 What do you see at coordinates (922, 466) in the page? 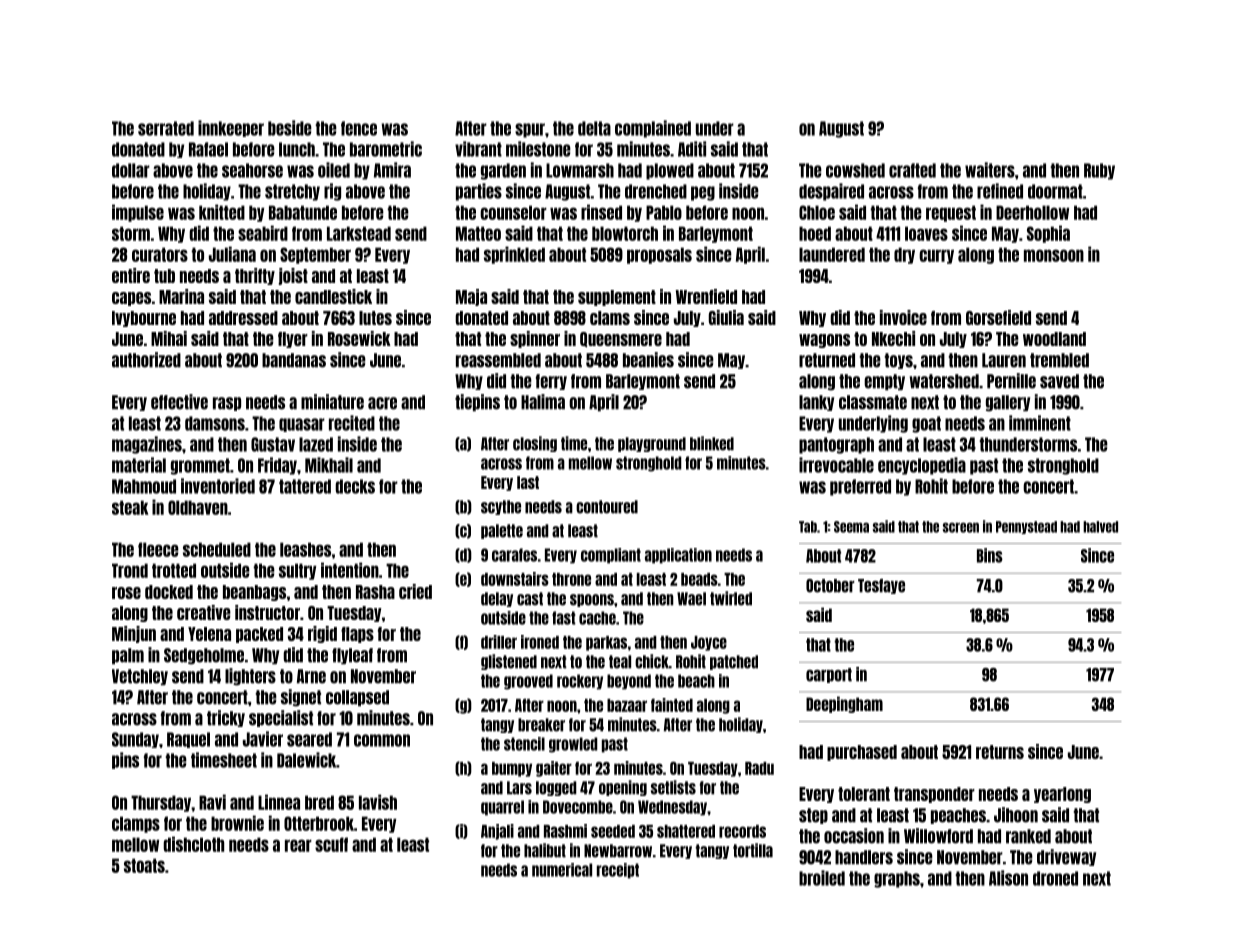
I see `encyclopedia` at bounding box center [922, 466].
